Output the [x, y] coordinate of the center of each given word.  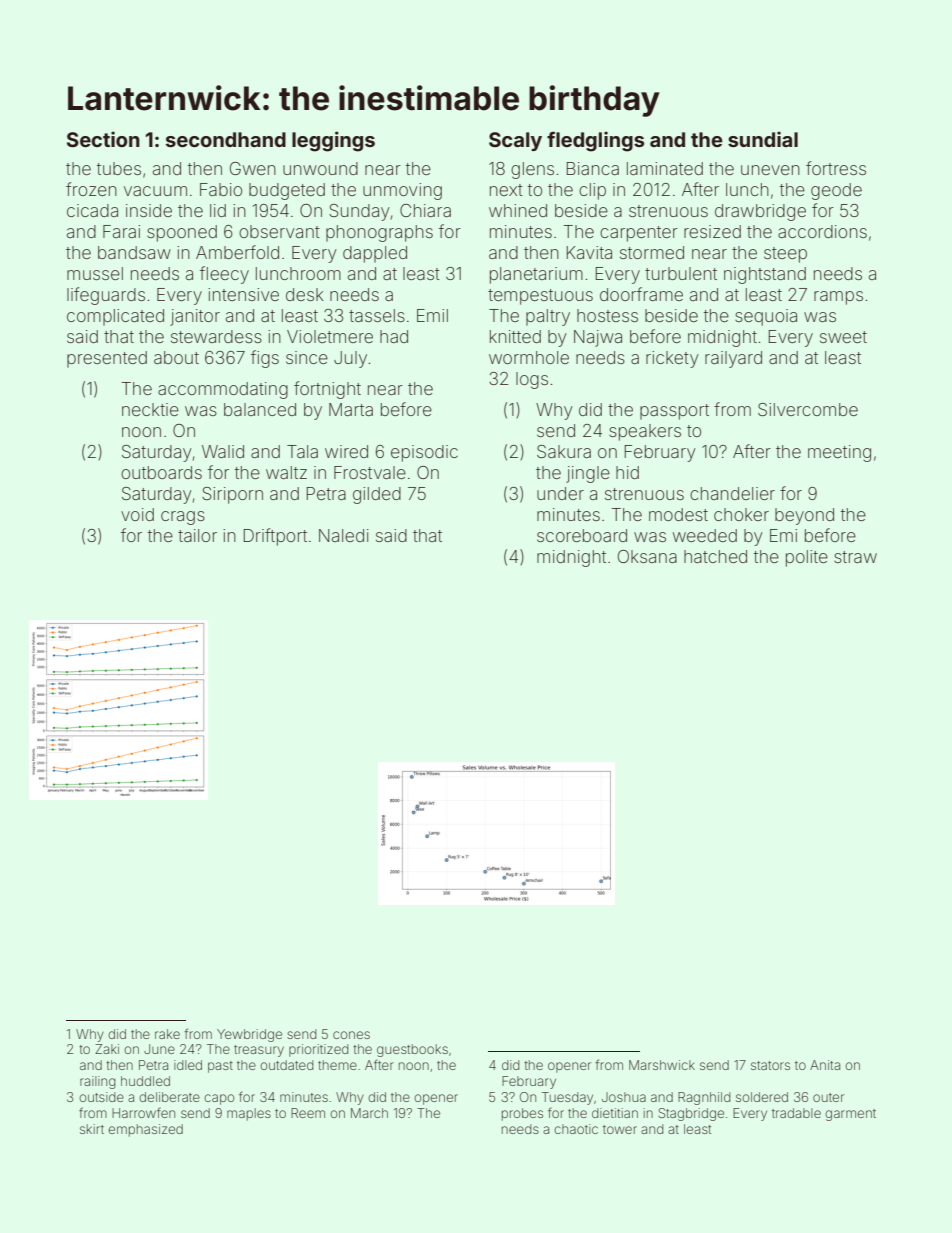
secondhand [226, 139]
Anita [825, 1065]
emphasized [145, 1130]
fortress [836, 168]
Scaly [515, 141]
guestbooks [412, 1050]
